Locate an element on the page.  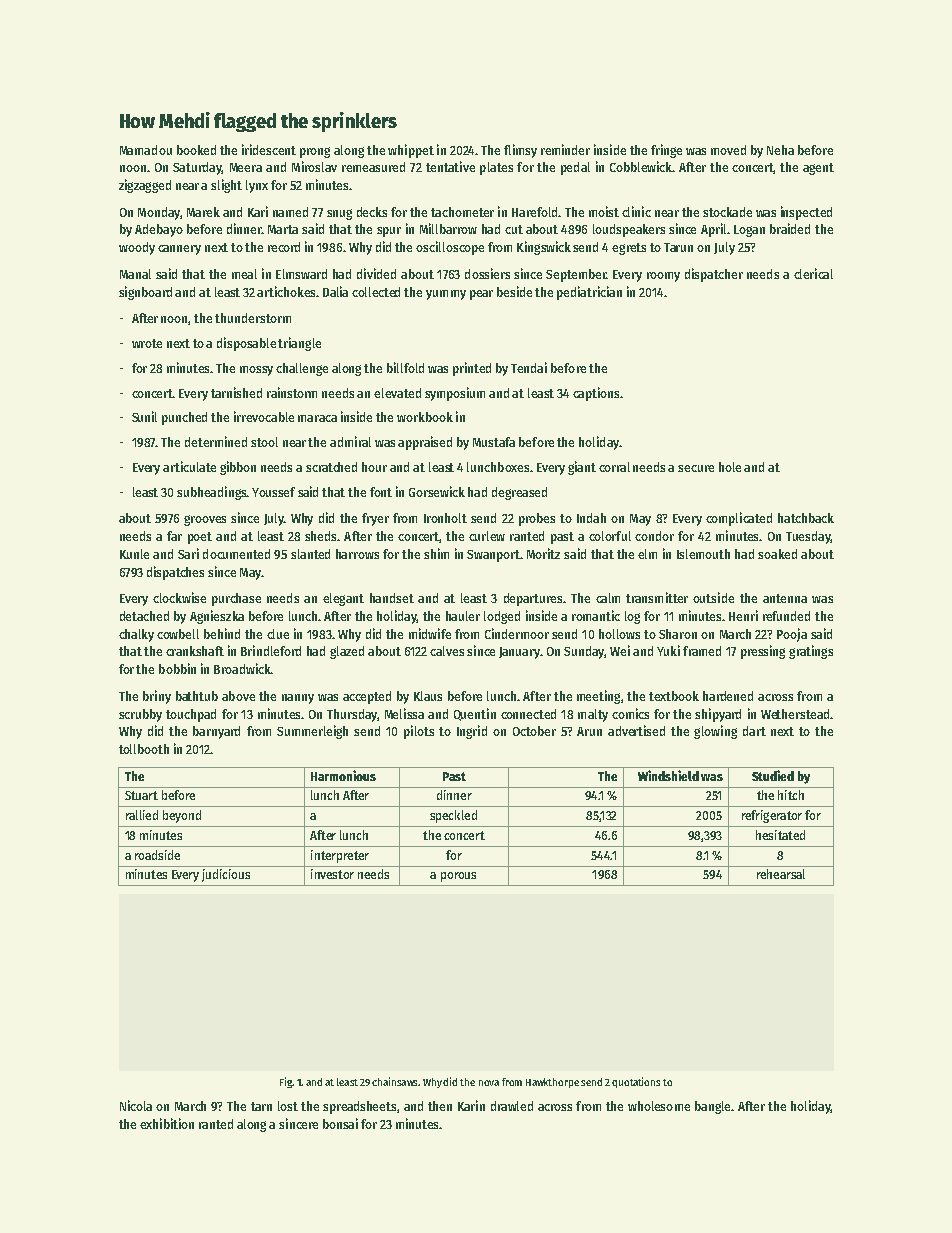
divided is located at coordinates (376, 273).
